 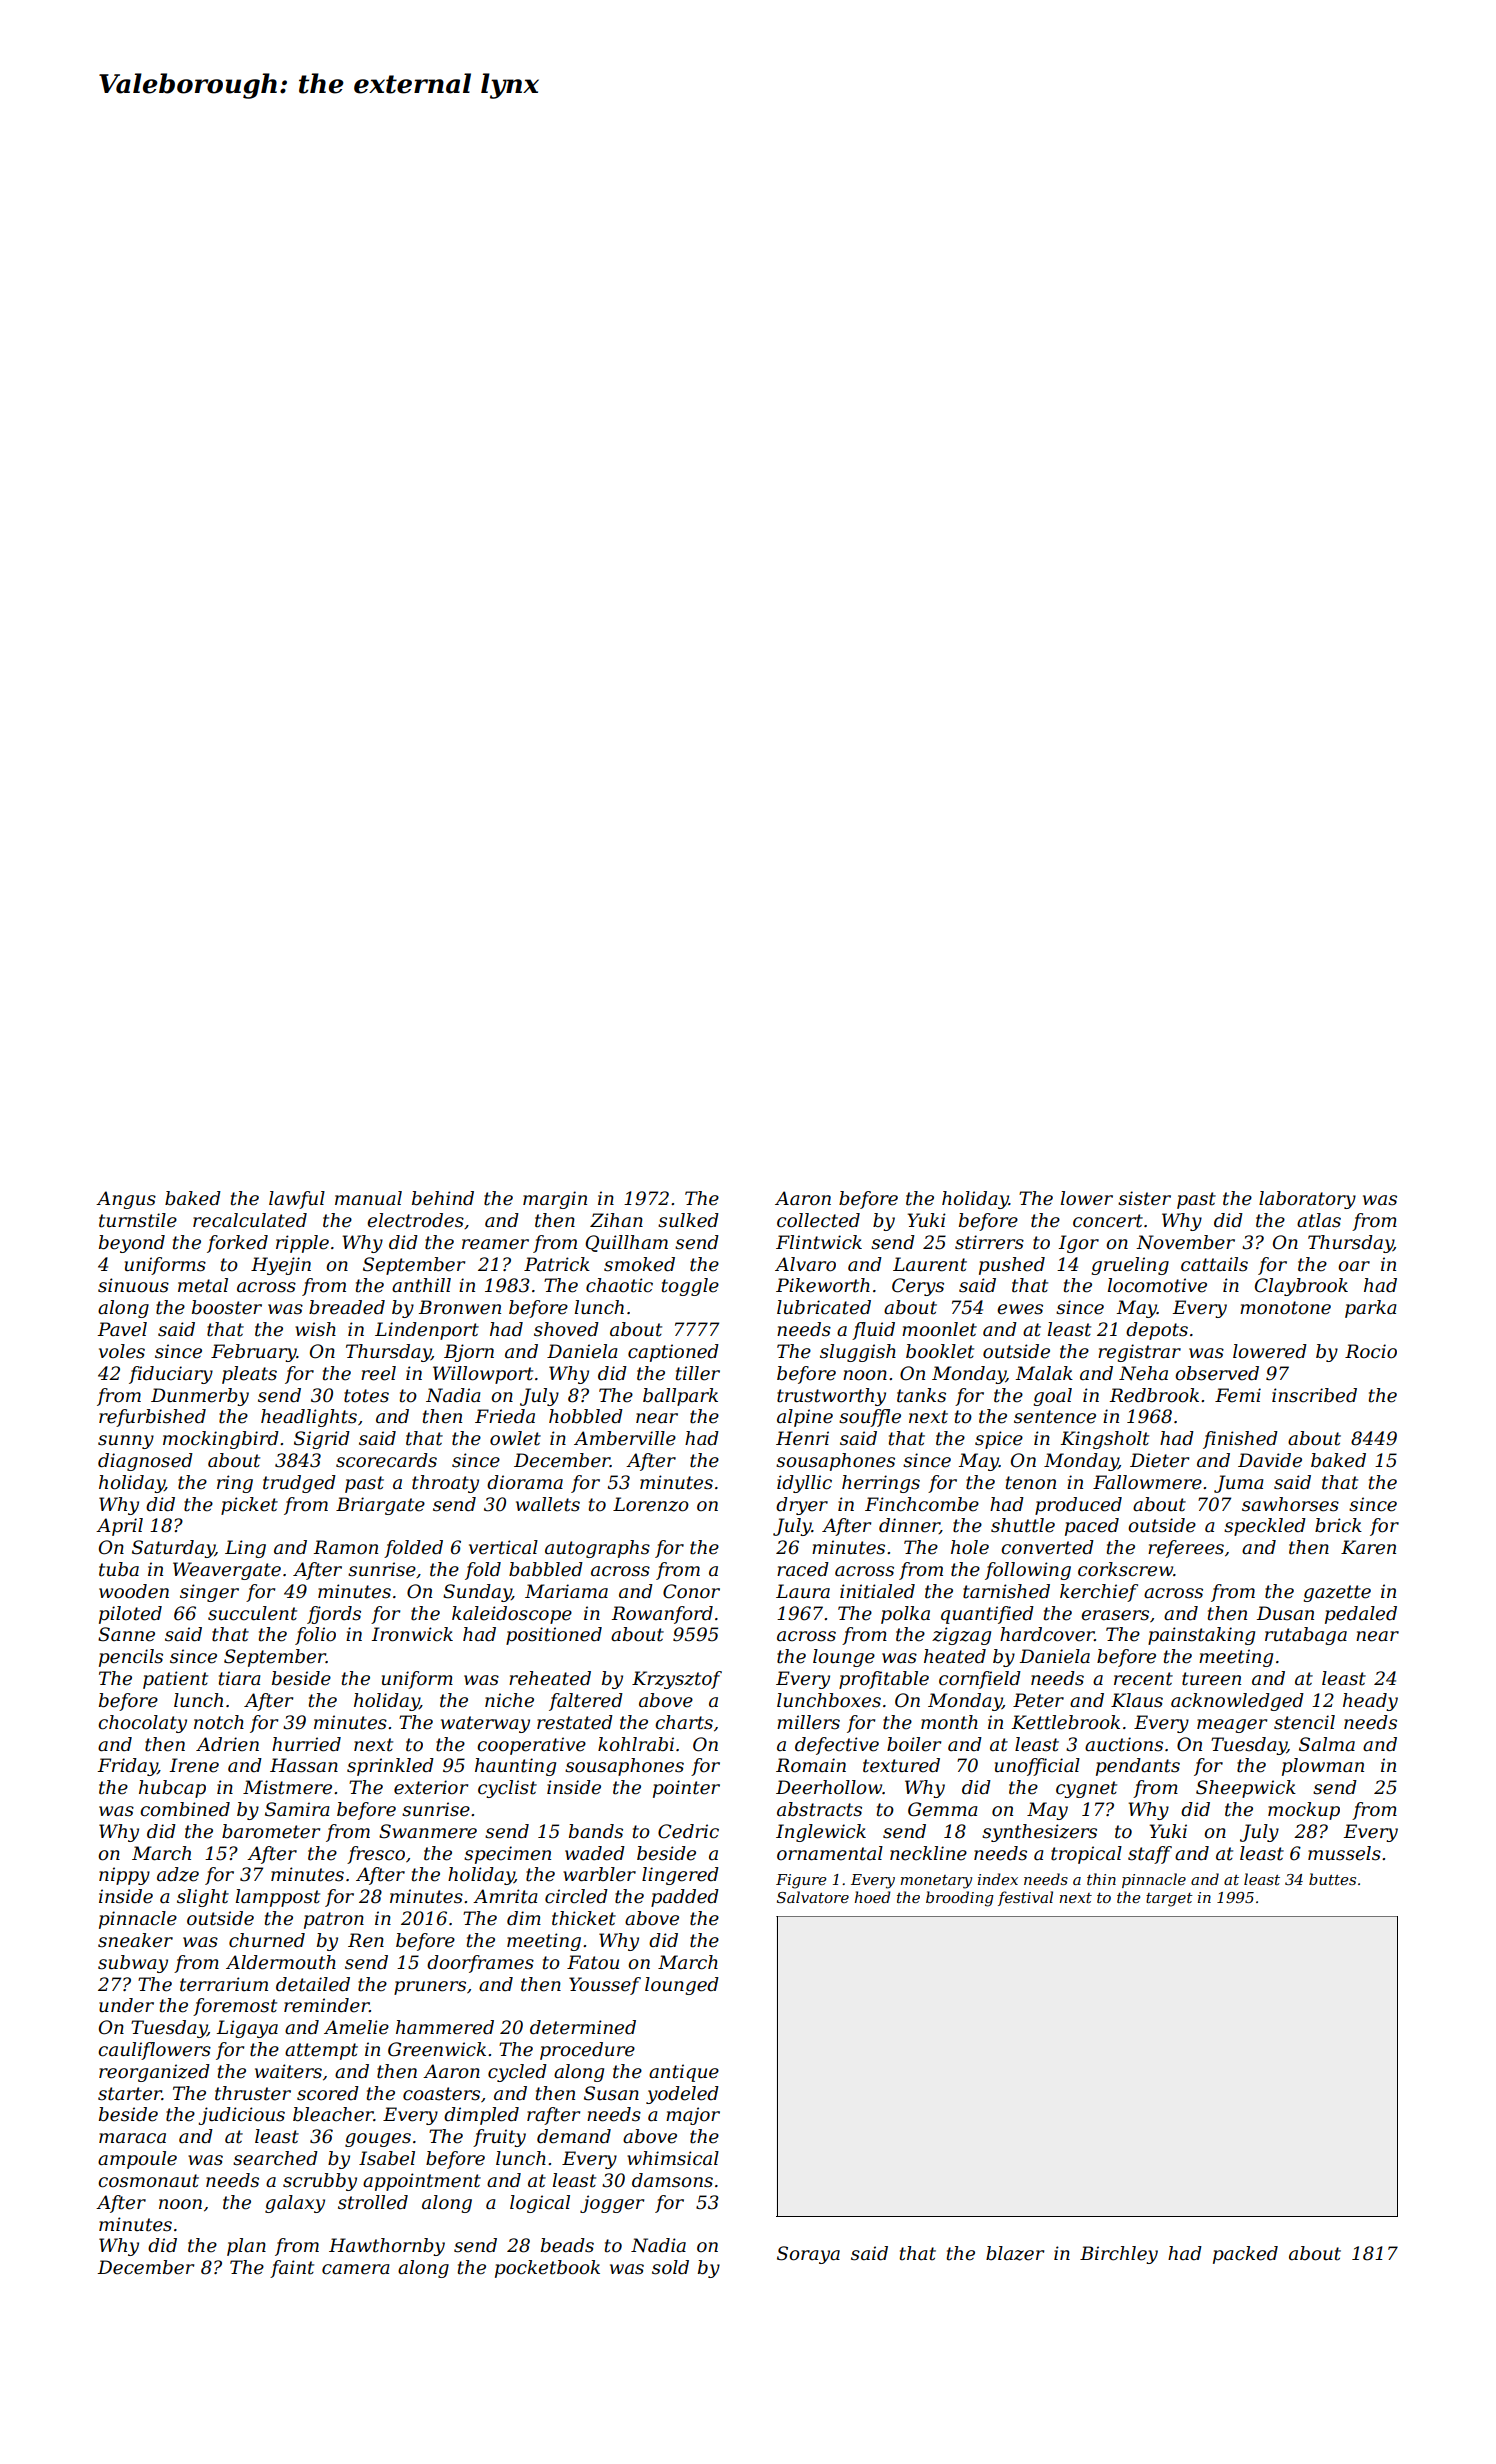 What do you see at coordinates (684, 1722) in the screenshot?
I see `charts` at bounding box center [684, 1722].
